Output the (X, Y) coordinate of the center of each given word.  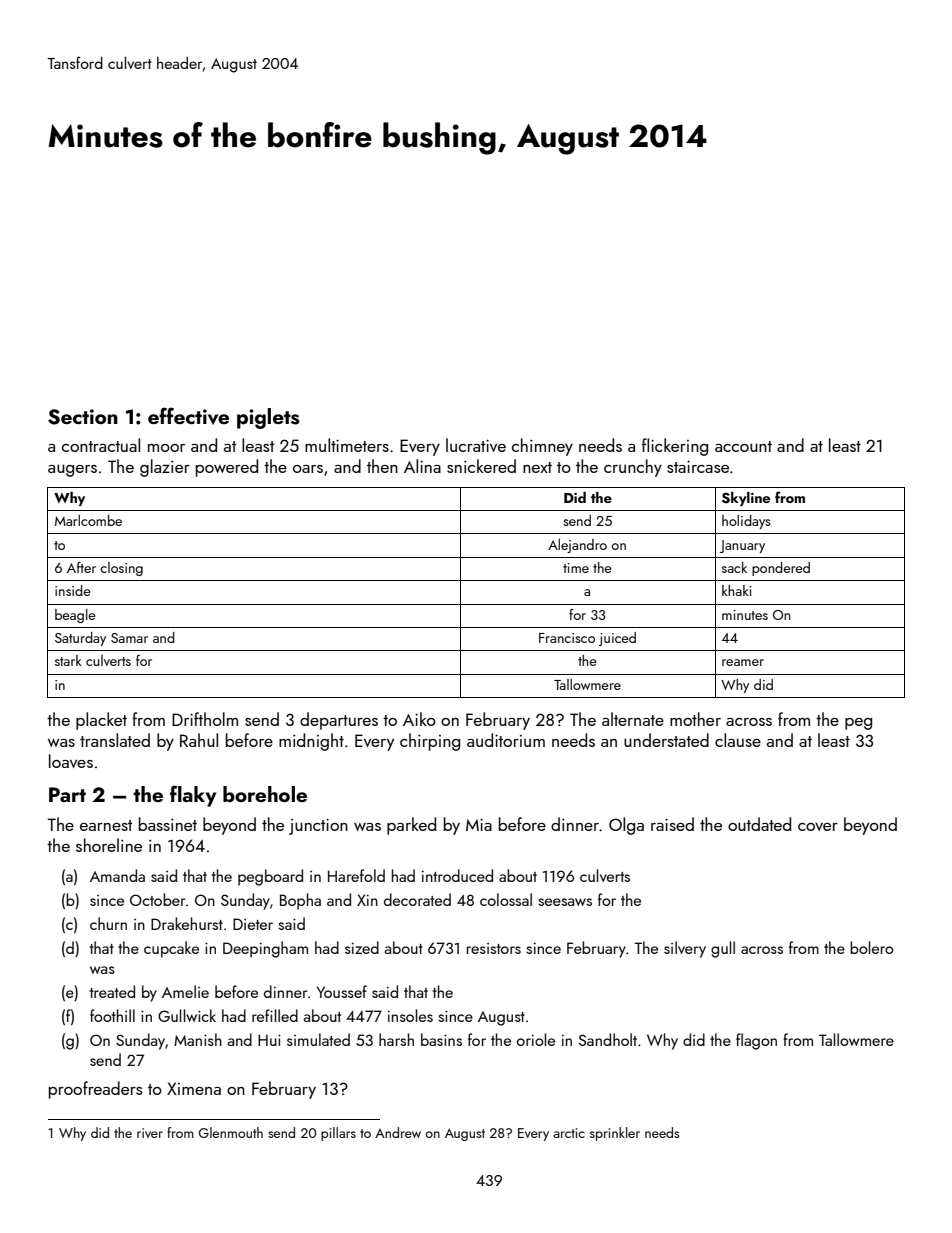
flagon (756, 1041)
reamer (743, 662)
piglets (268, 418)
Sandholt (607, 1039)
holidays (746, 522)
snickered (481, 466)
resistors (494, 948)
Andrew (398, 1132)
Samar (129, 638)
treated (112, 991)
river (150, 1133)
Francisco (567, 638)
